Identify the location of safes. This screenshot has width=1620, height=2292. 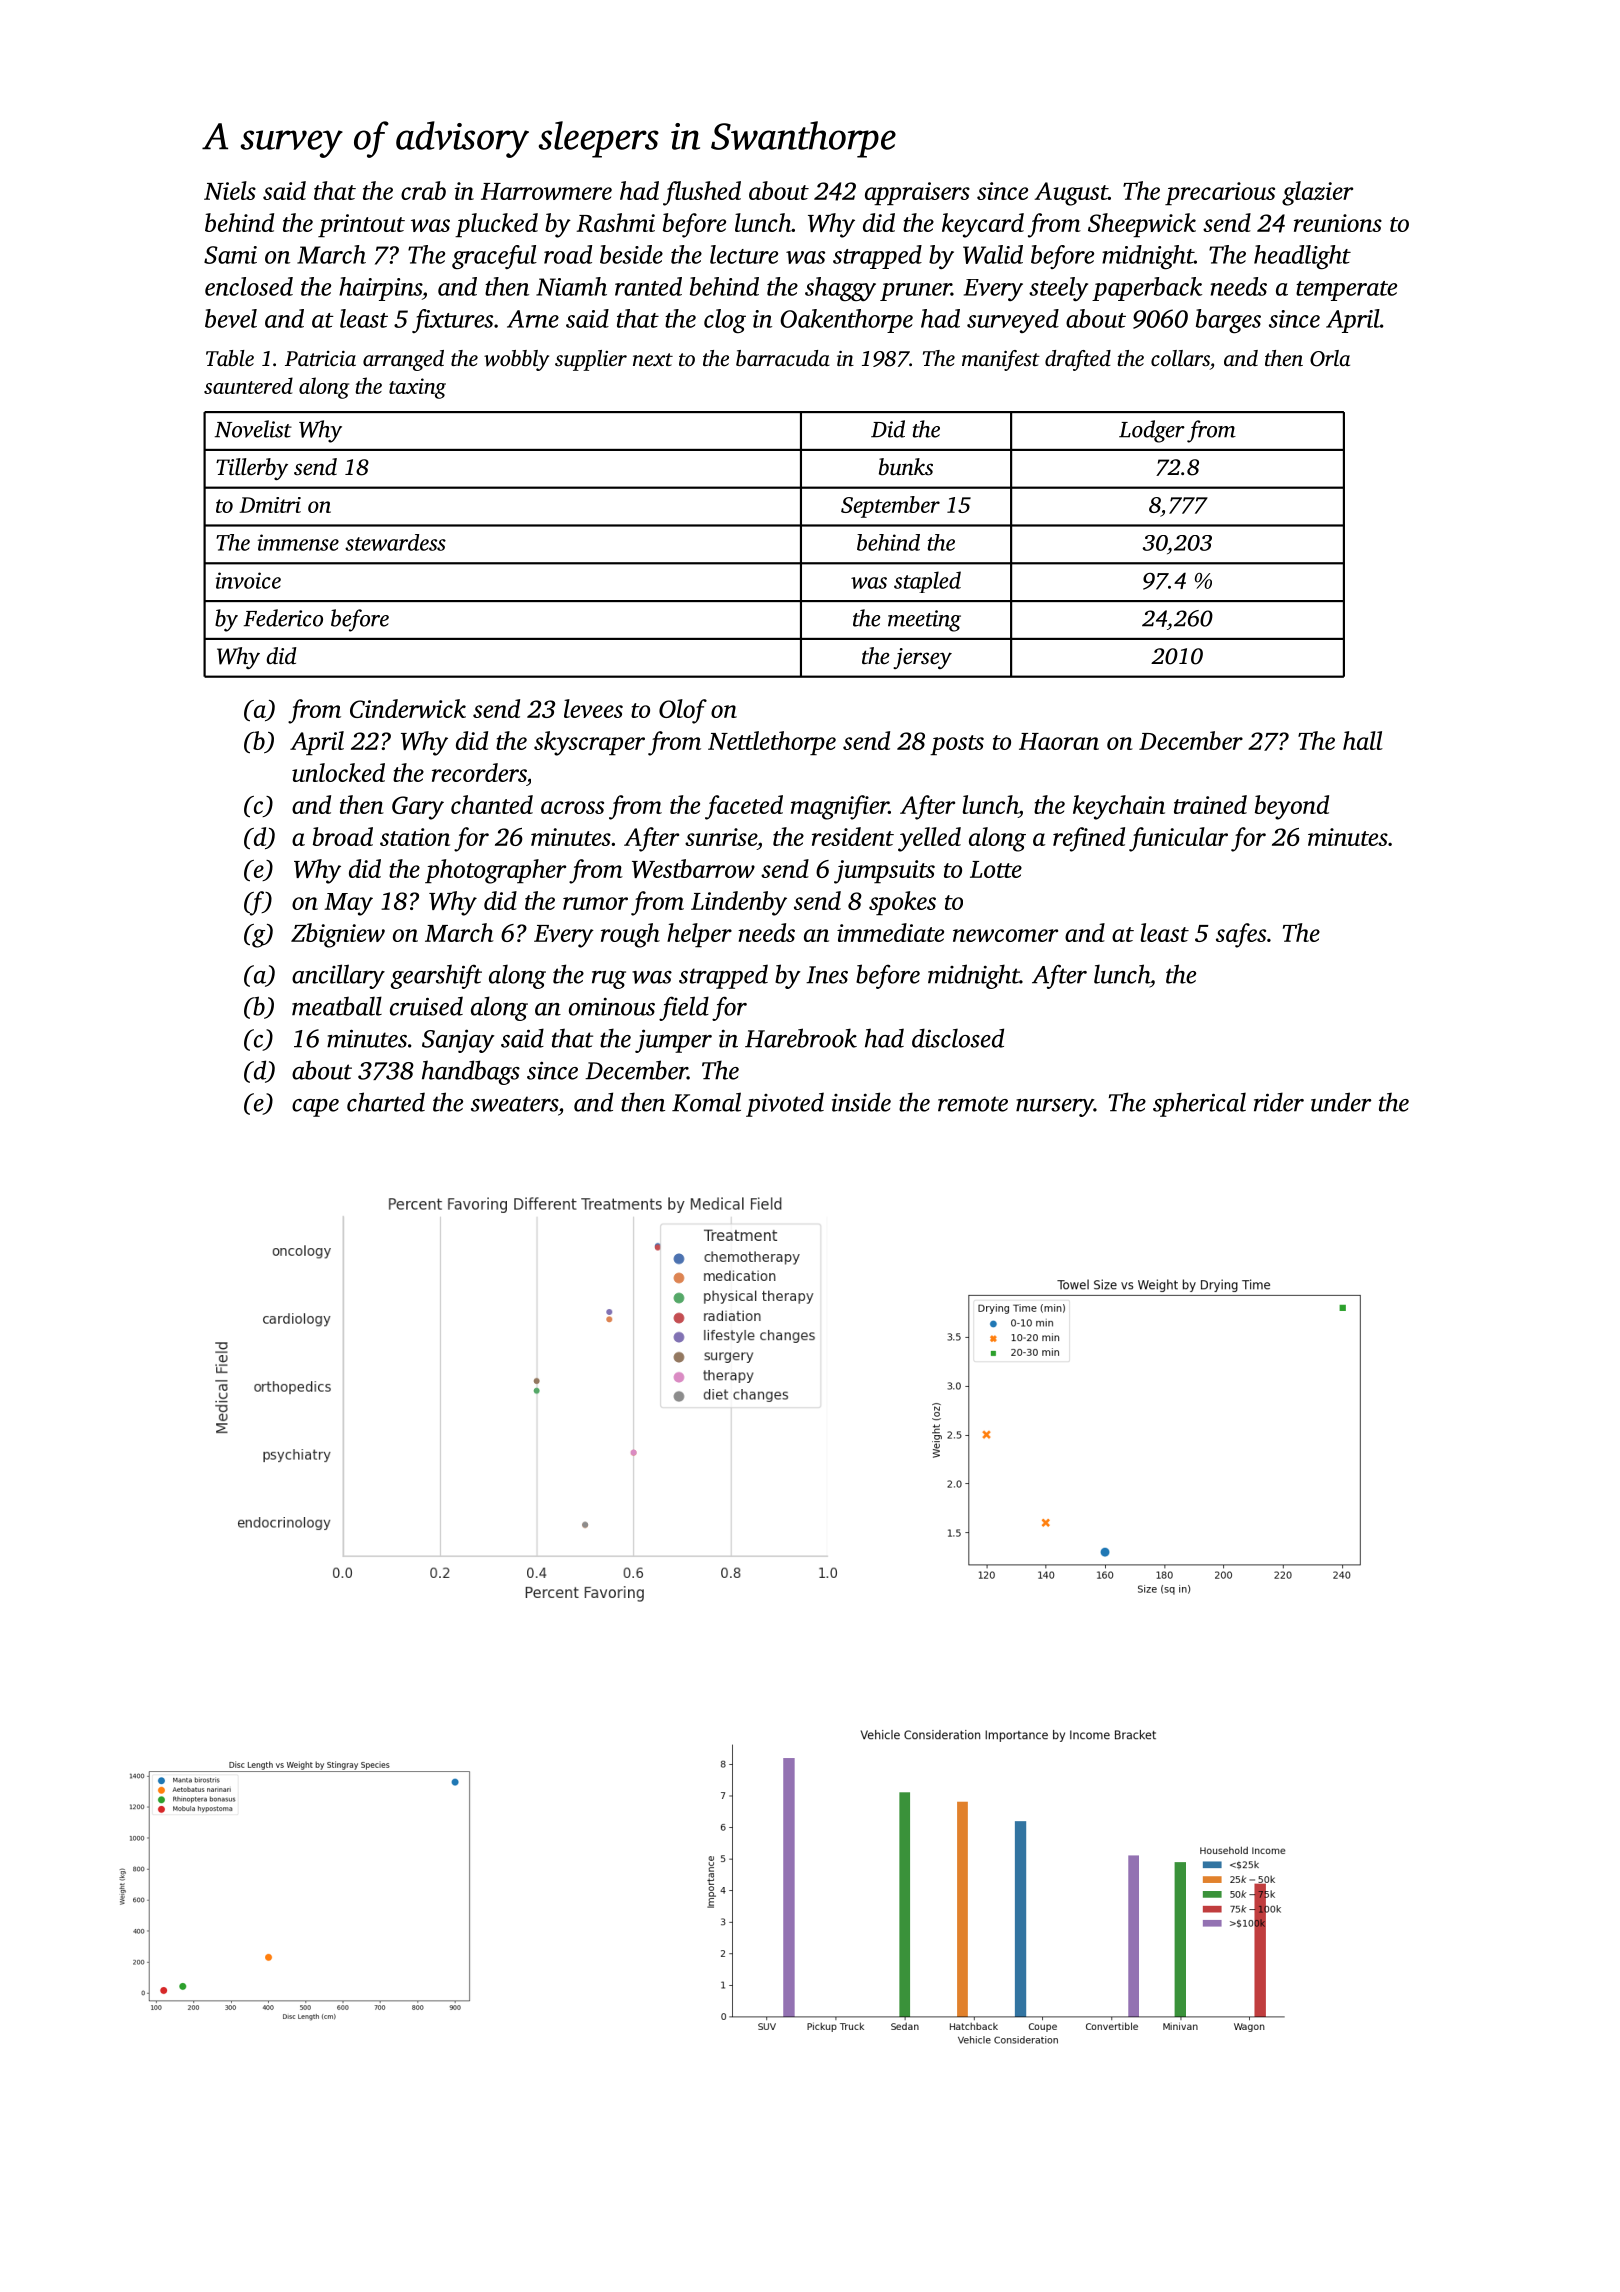
(1241, 935).
